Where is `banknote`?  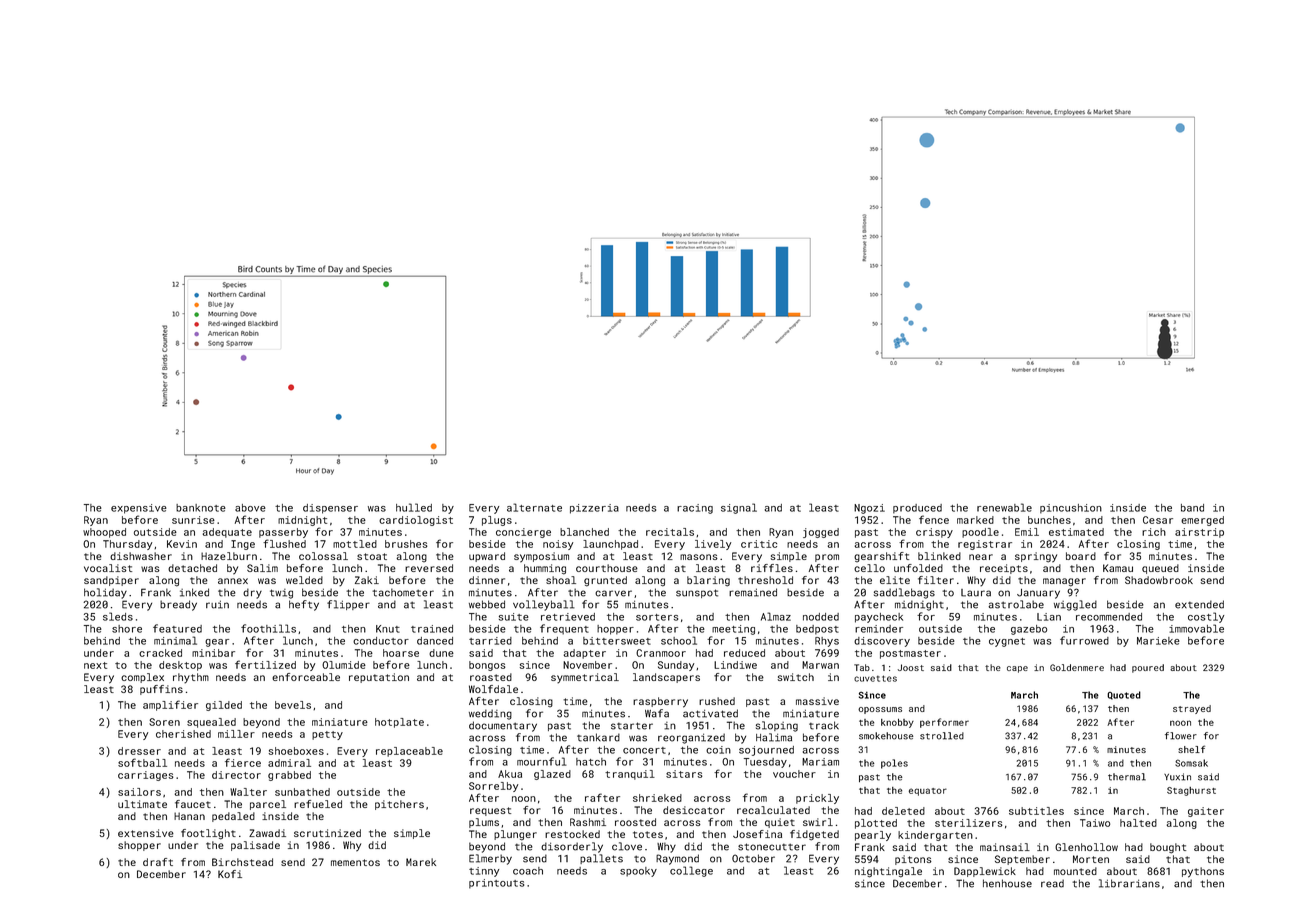 banknote is located at coordinates (201, 508).
